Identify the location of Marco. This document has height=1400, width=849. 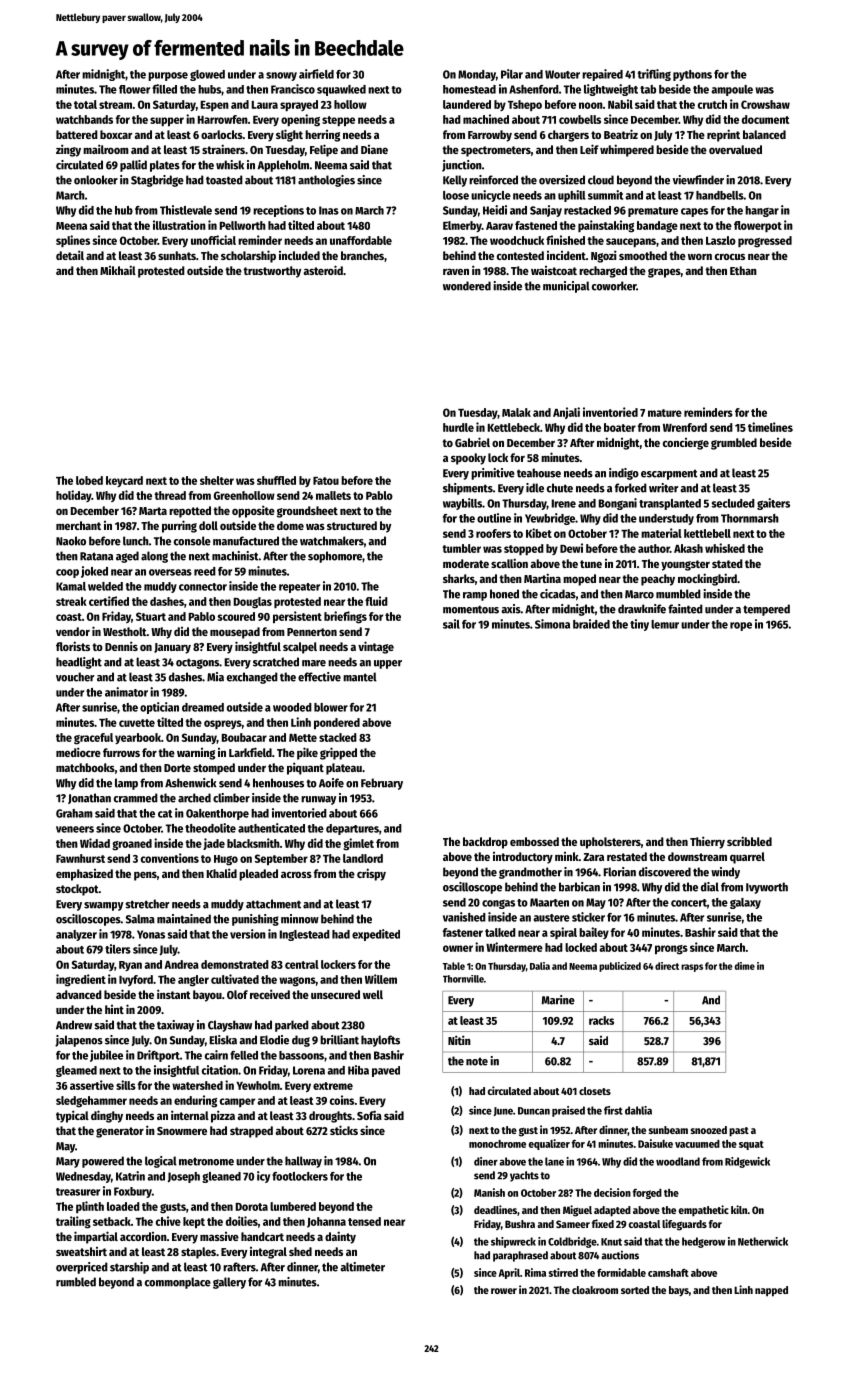
(639, 594).
